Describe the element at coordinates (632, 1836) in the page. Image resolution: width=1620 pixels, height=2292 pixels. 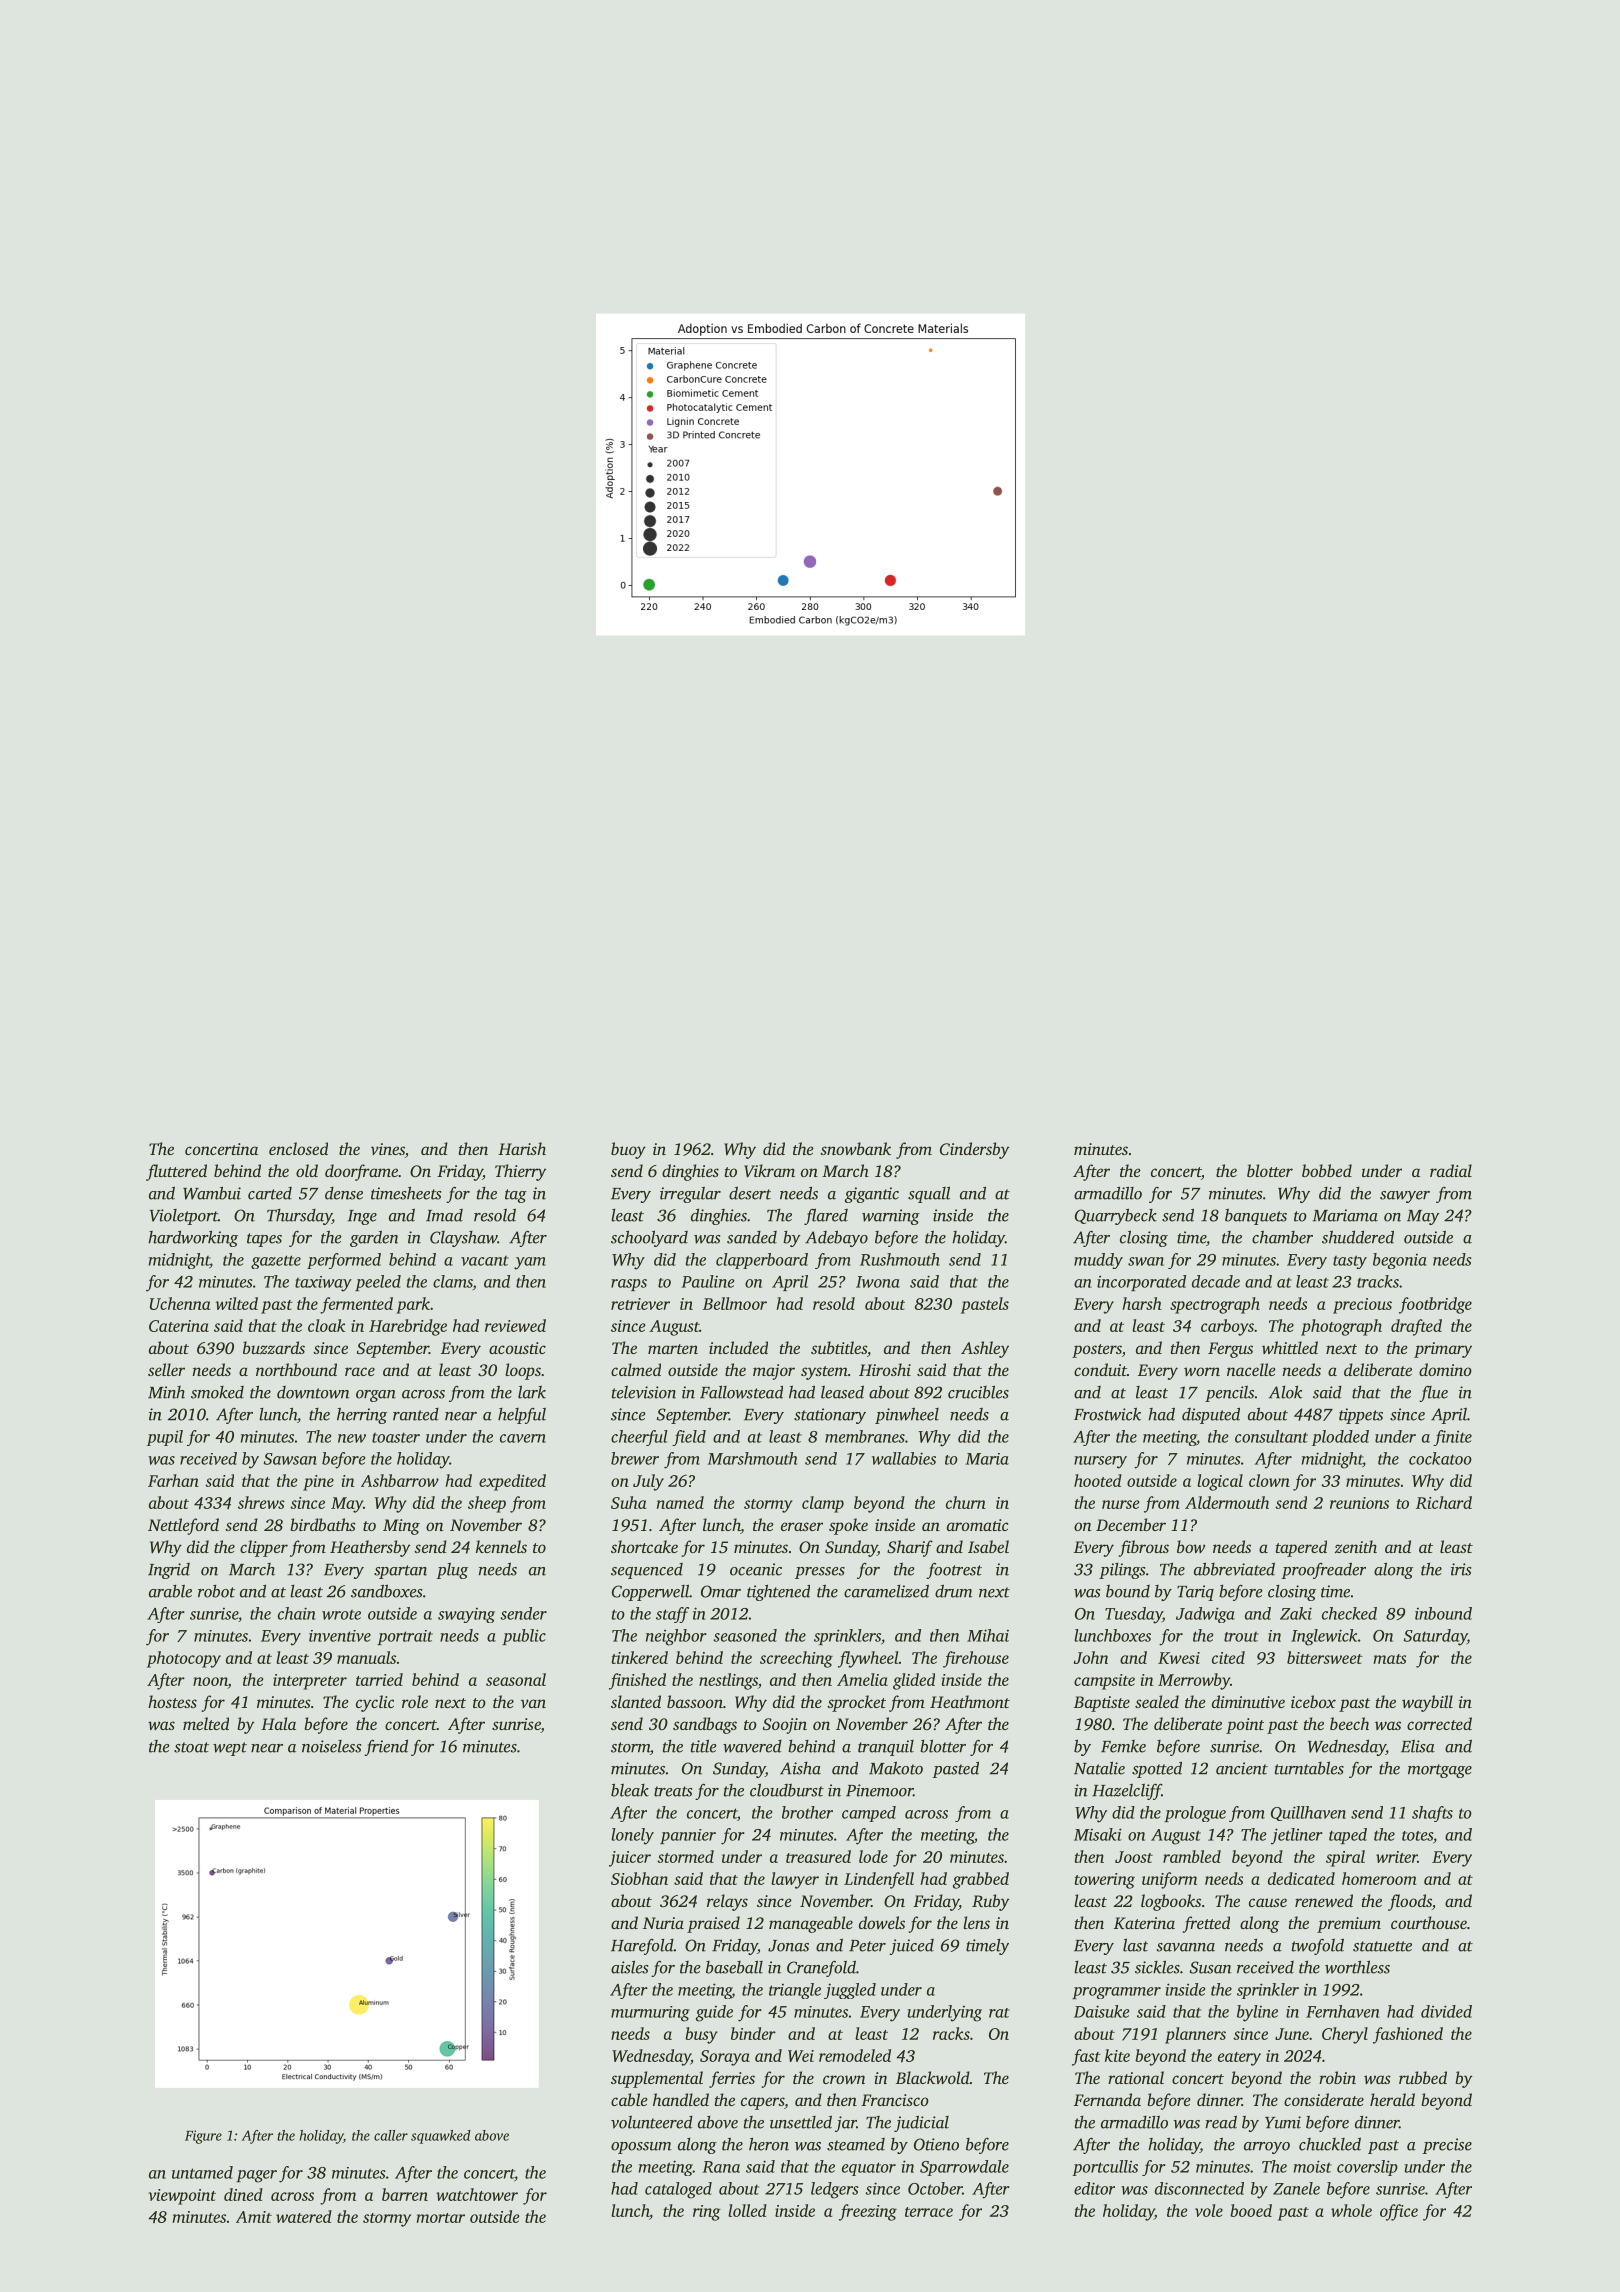
I see `lonely` at that location.
